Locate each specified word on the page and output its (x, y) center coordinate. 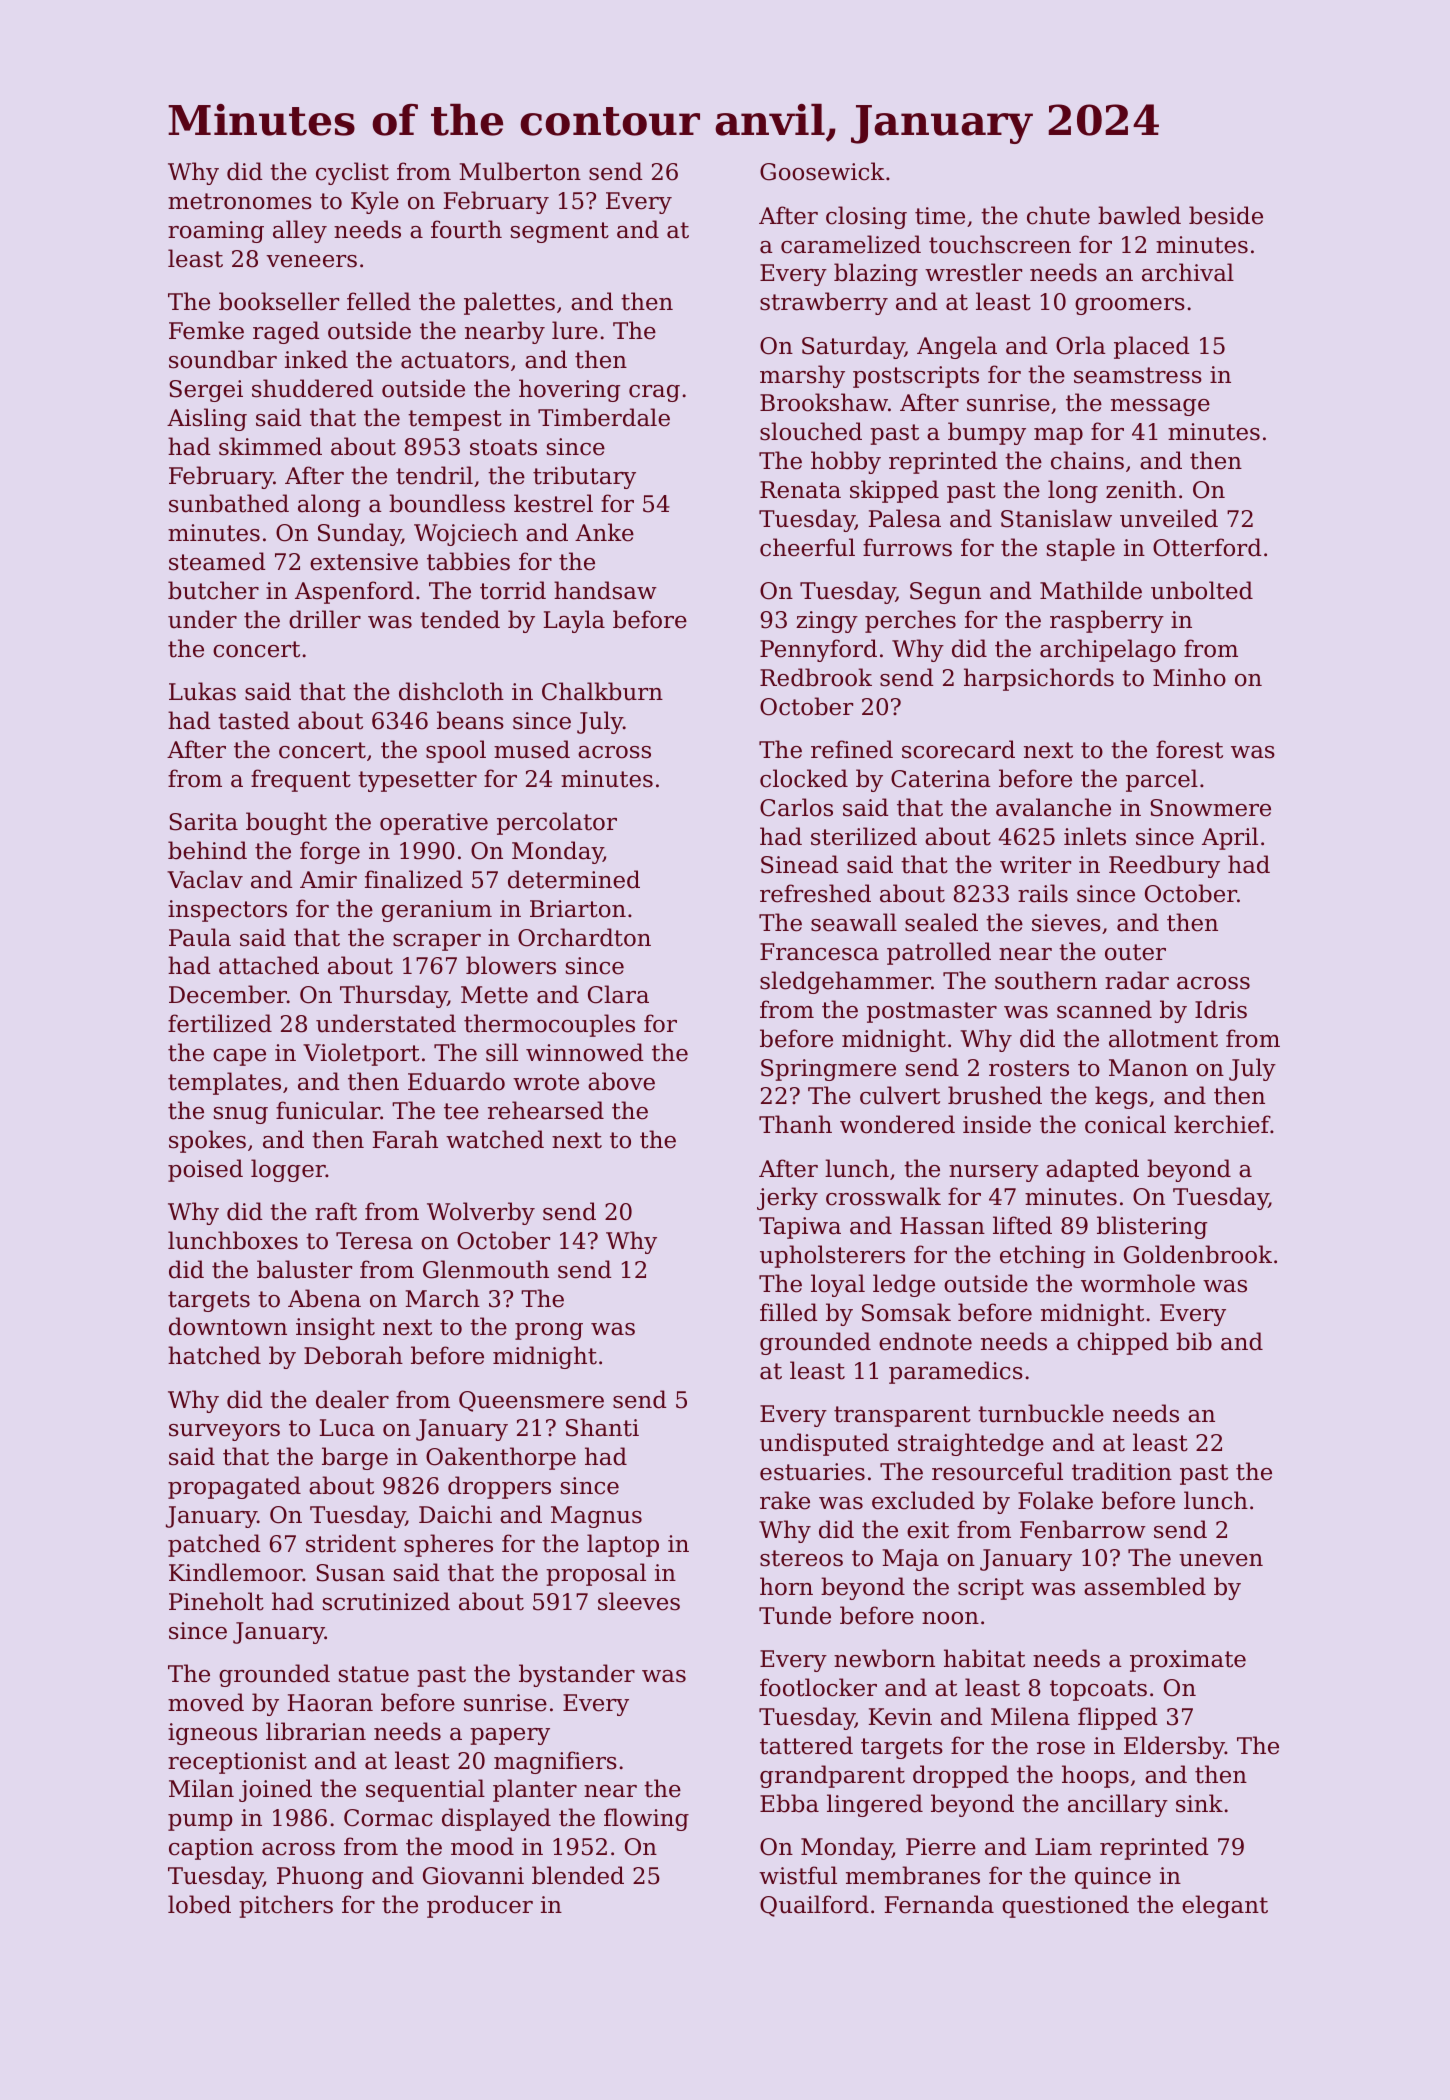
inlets (1095, 836)
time (940, 216)
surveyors (224, 1432)
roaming (216, 232)
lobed (199, 1904)
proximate (1188, 1661)
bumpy (987, 433)
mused (532, 749)
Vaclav (205, 879)
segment (560, 232)
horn (786, 1586)
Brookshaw (824, 402)
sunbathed (229, 503)
